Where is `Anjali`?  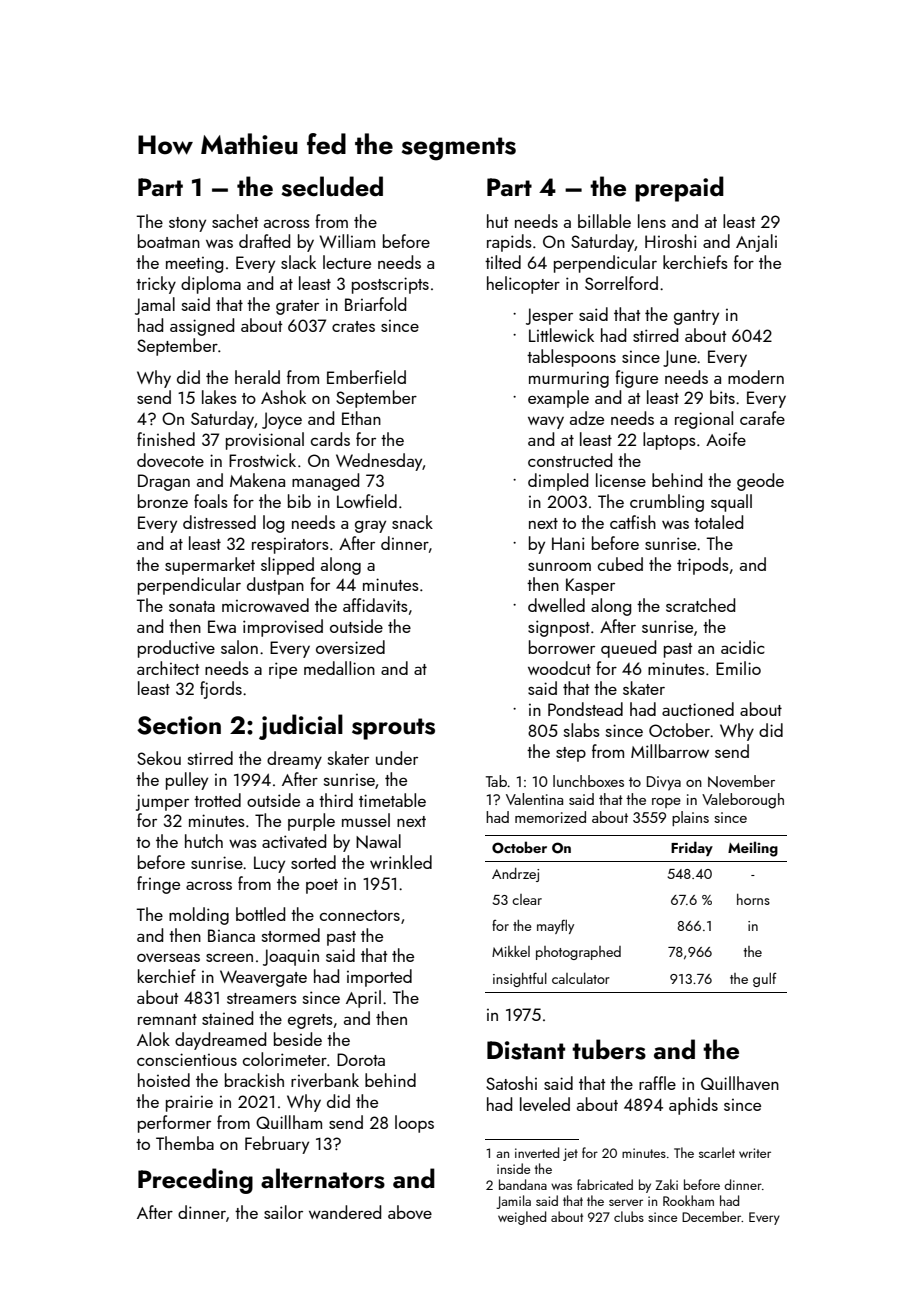 Anjali is located at coordinates (756, 243).
